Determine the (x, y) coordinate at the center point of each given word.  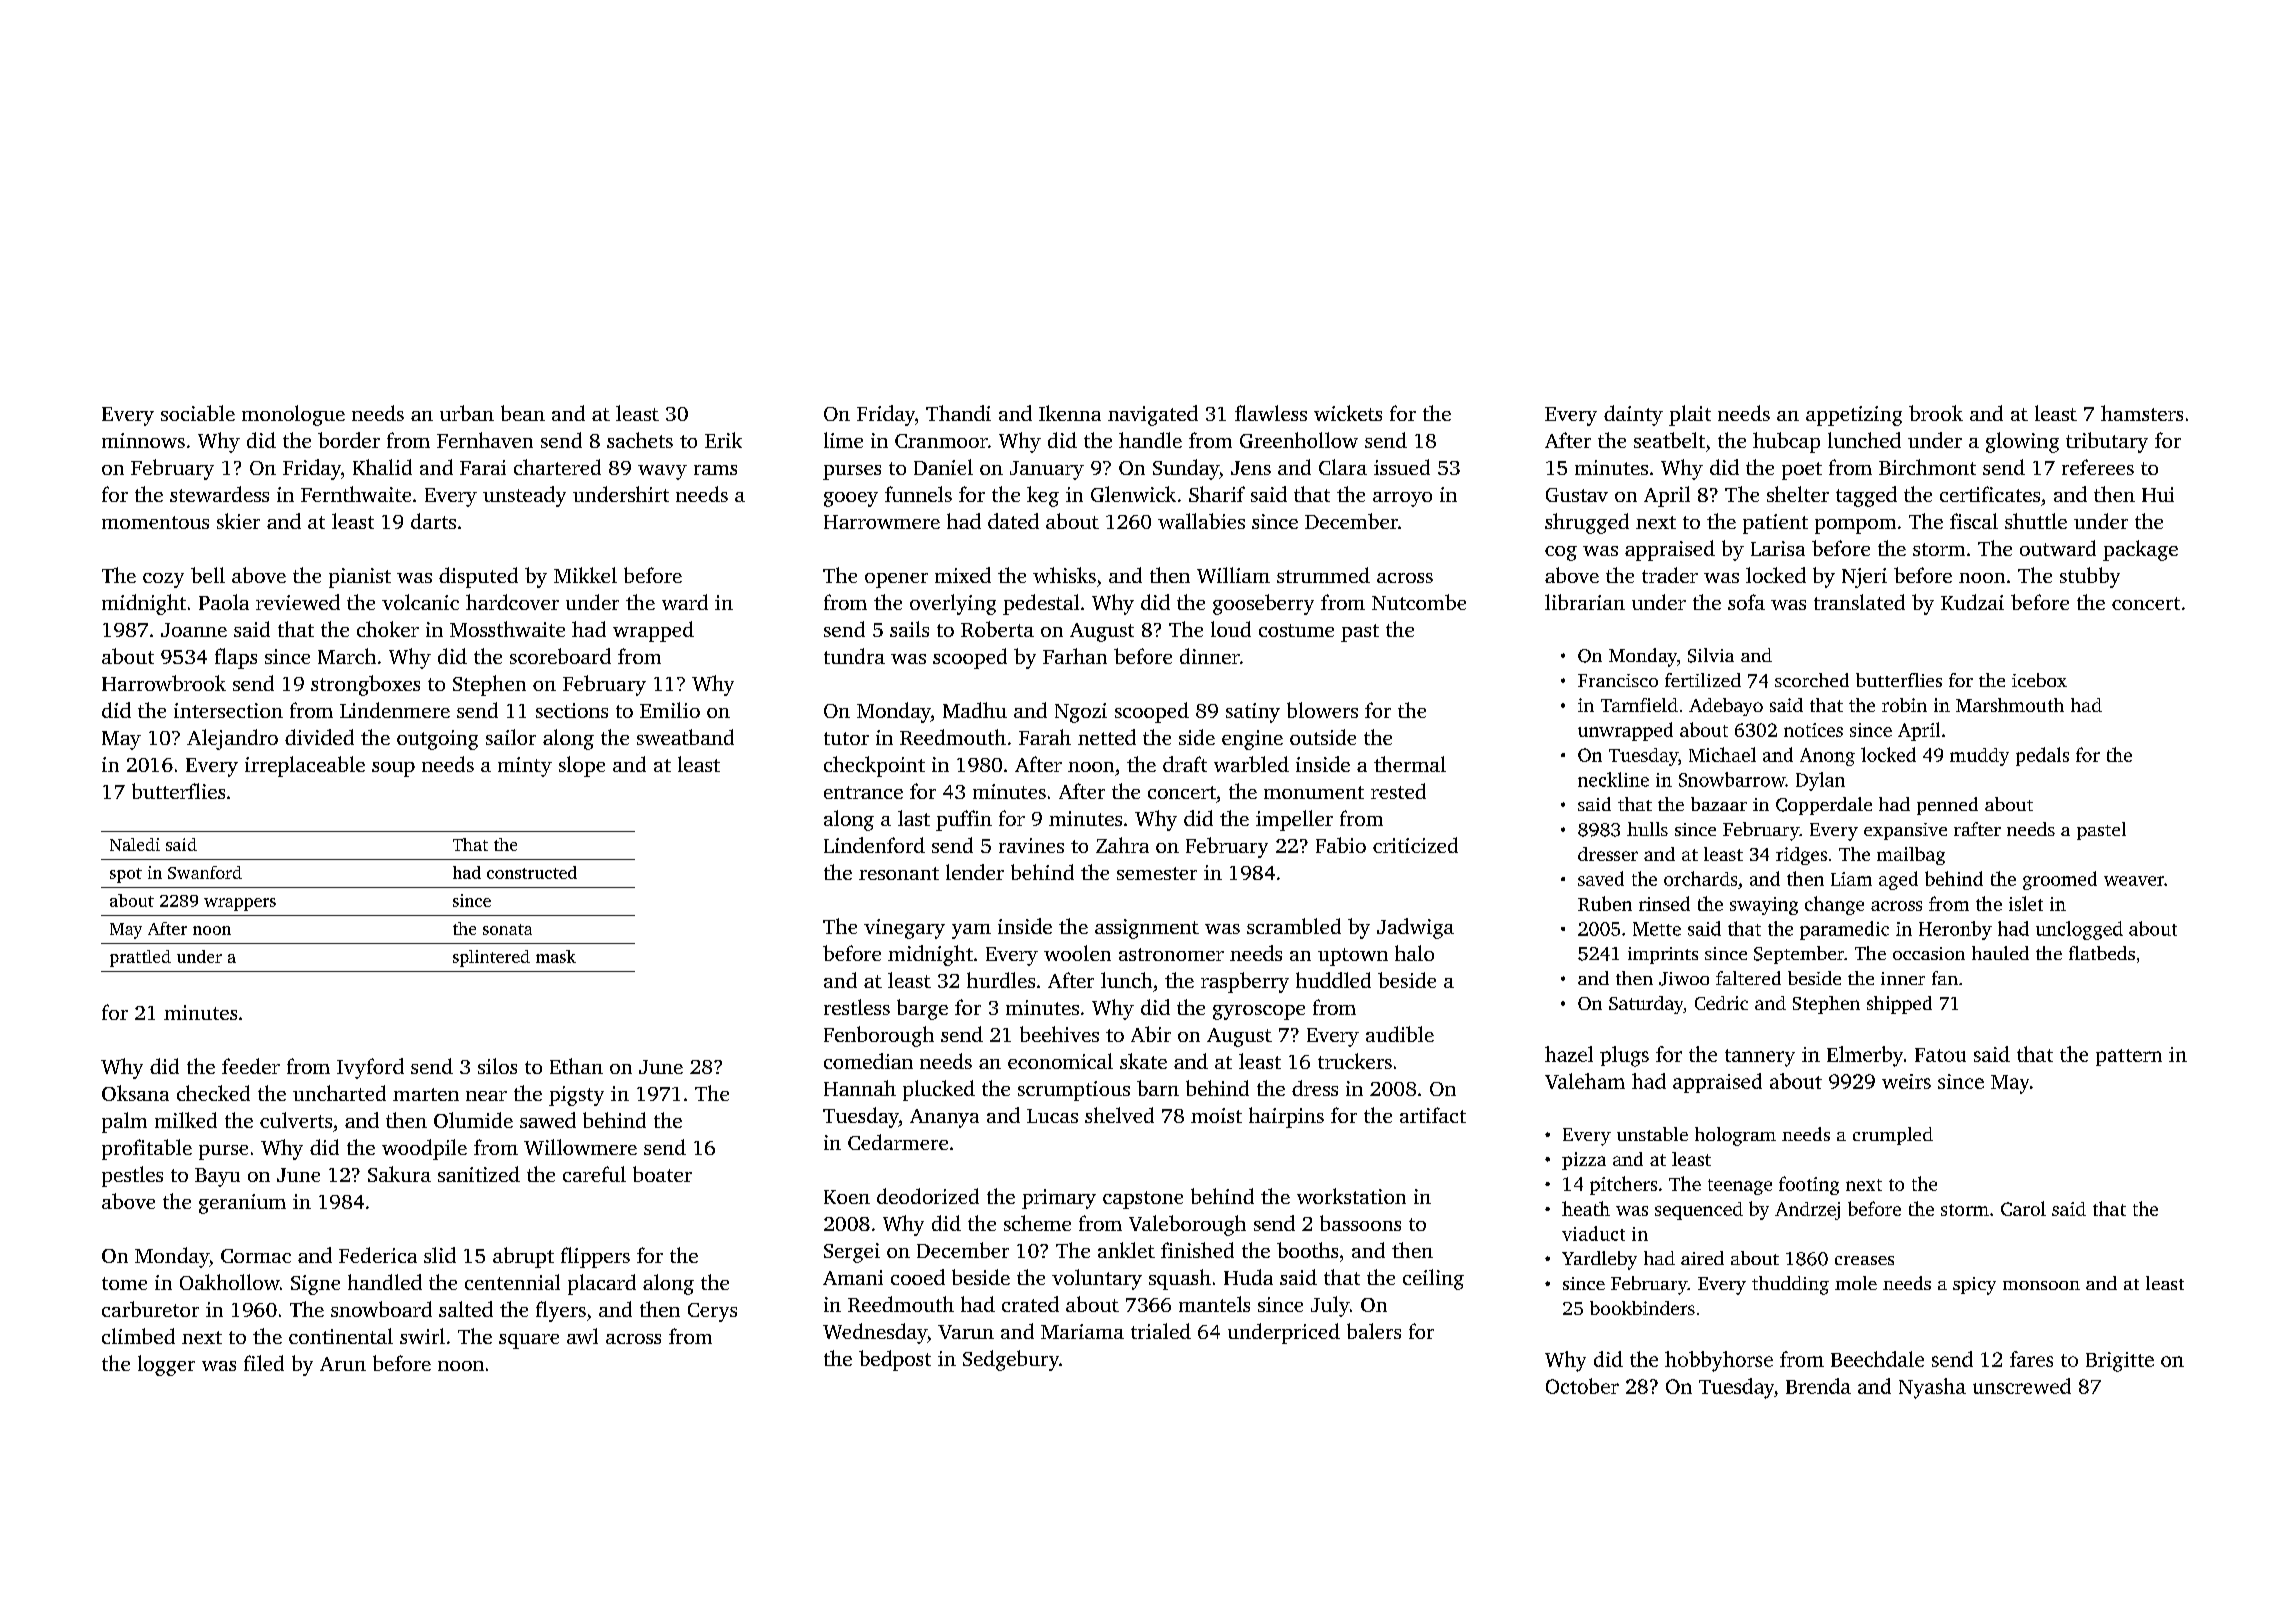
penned (1947, 806)
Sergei (852, 1253)
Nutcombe (1419, 602)
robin (1904, 705)
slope (582, 766)
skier (238, 521)
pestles (132, 1176)
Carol (2023, 1208)
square (529, 1341)
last (914, 818)
